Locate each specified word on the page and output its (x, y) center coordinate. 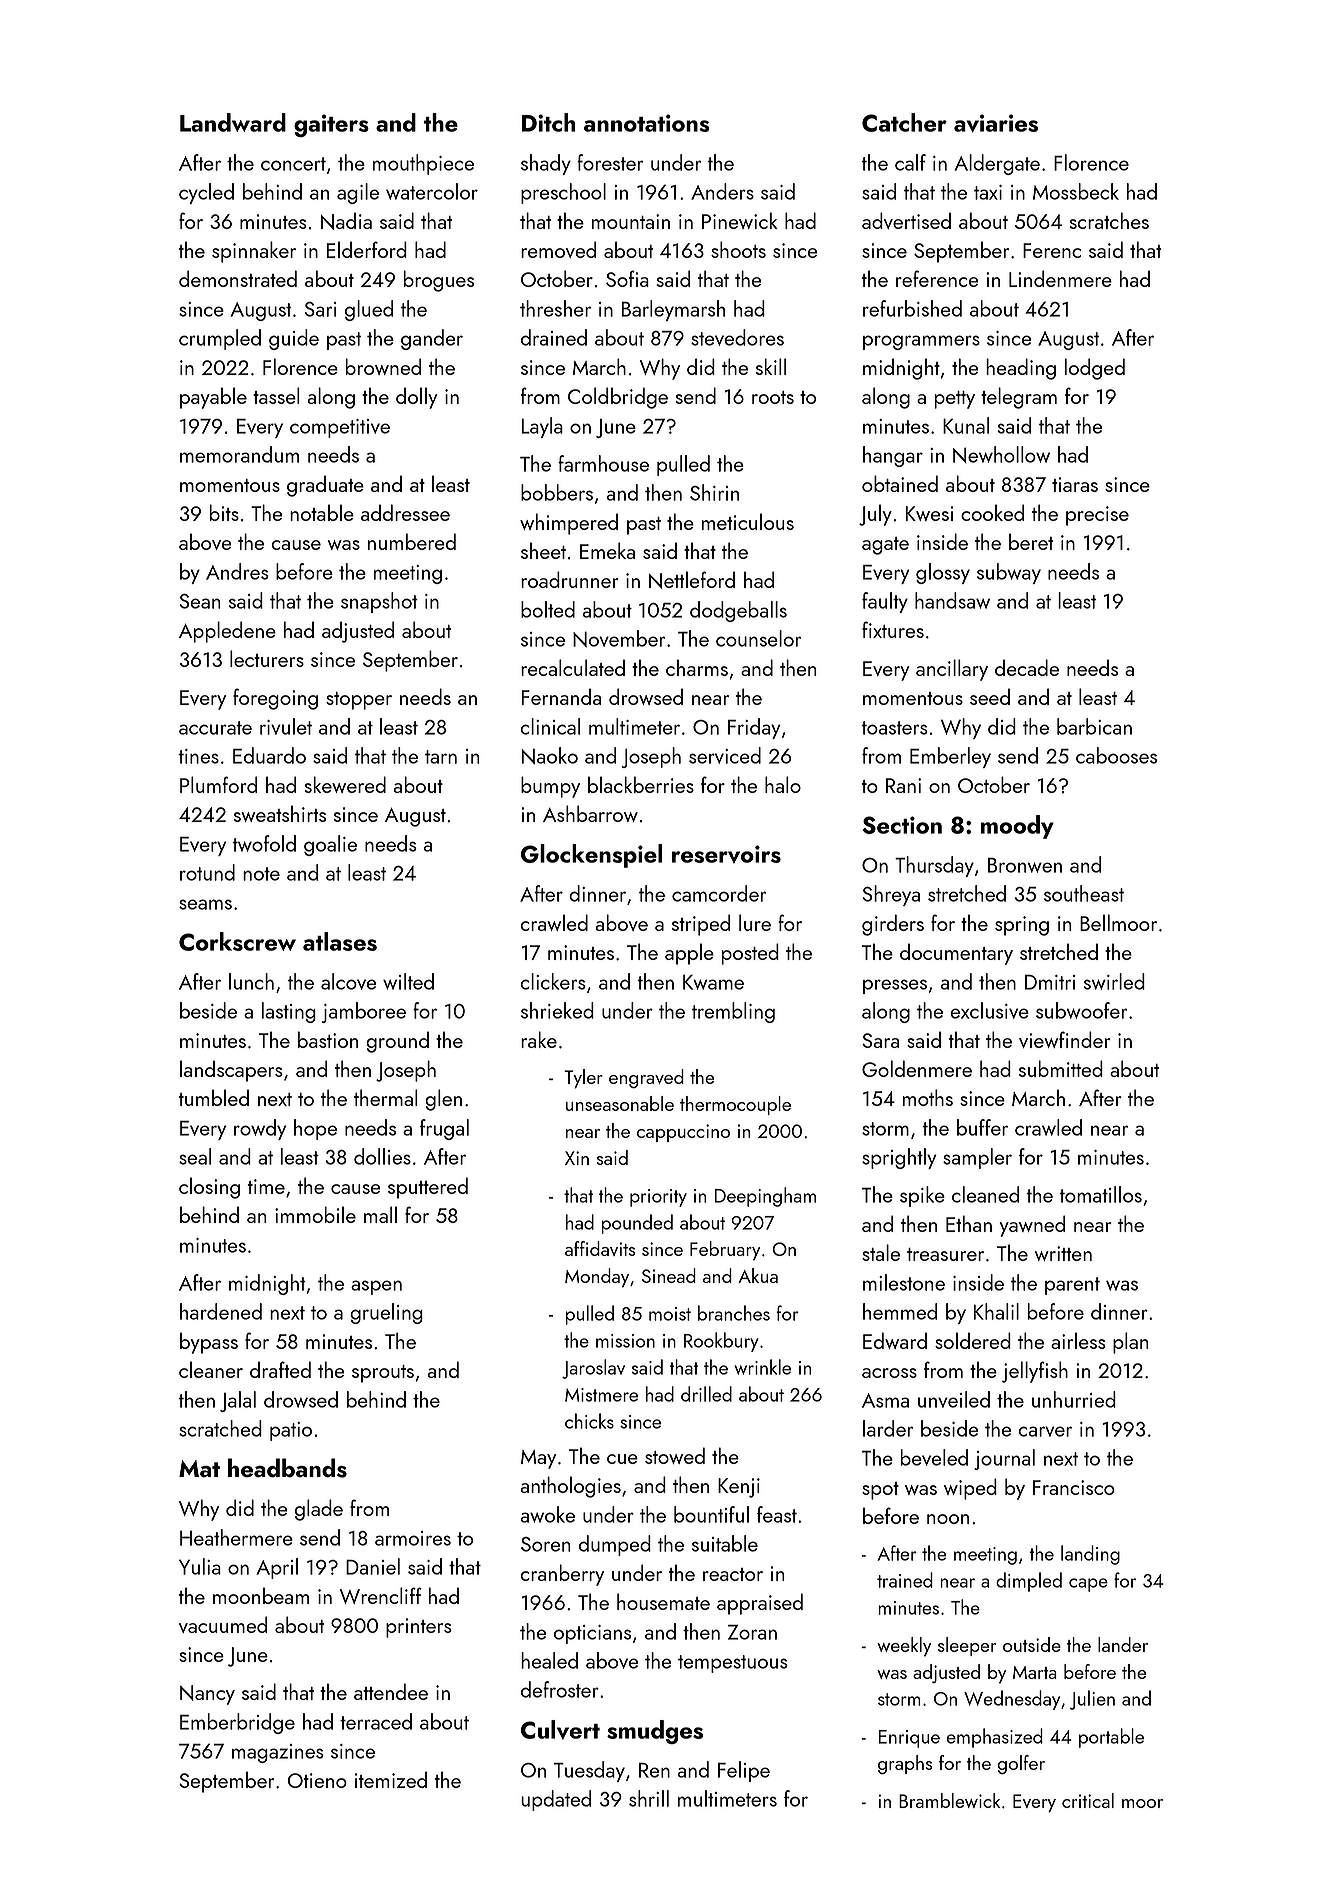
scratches (1109, 220)
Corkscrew (237, 941)
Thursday (934, 866)
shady (546, 164)
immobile (315, 1214)
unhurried (1074, 1399)
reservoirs (726, 854)
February (725, 1251)
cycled (206, 193)
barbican (1094, 726)
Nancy (207, 1695)
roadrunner (570, 579)
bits (224, 512)
